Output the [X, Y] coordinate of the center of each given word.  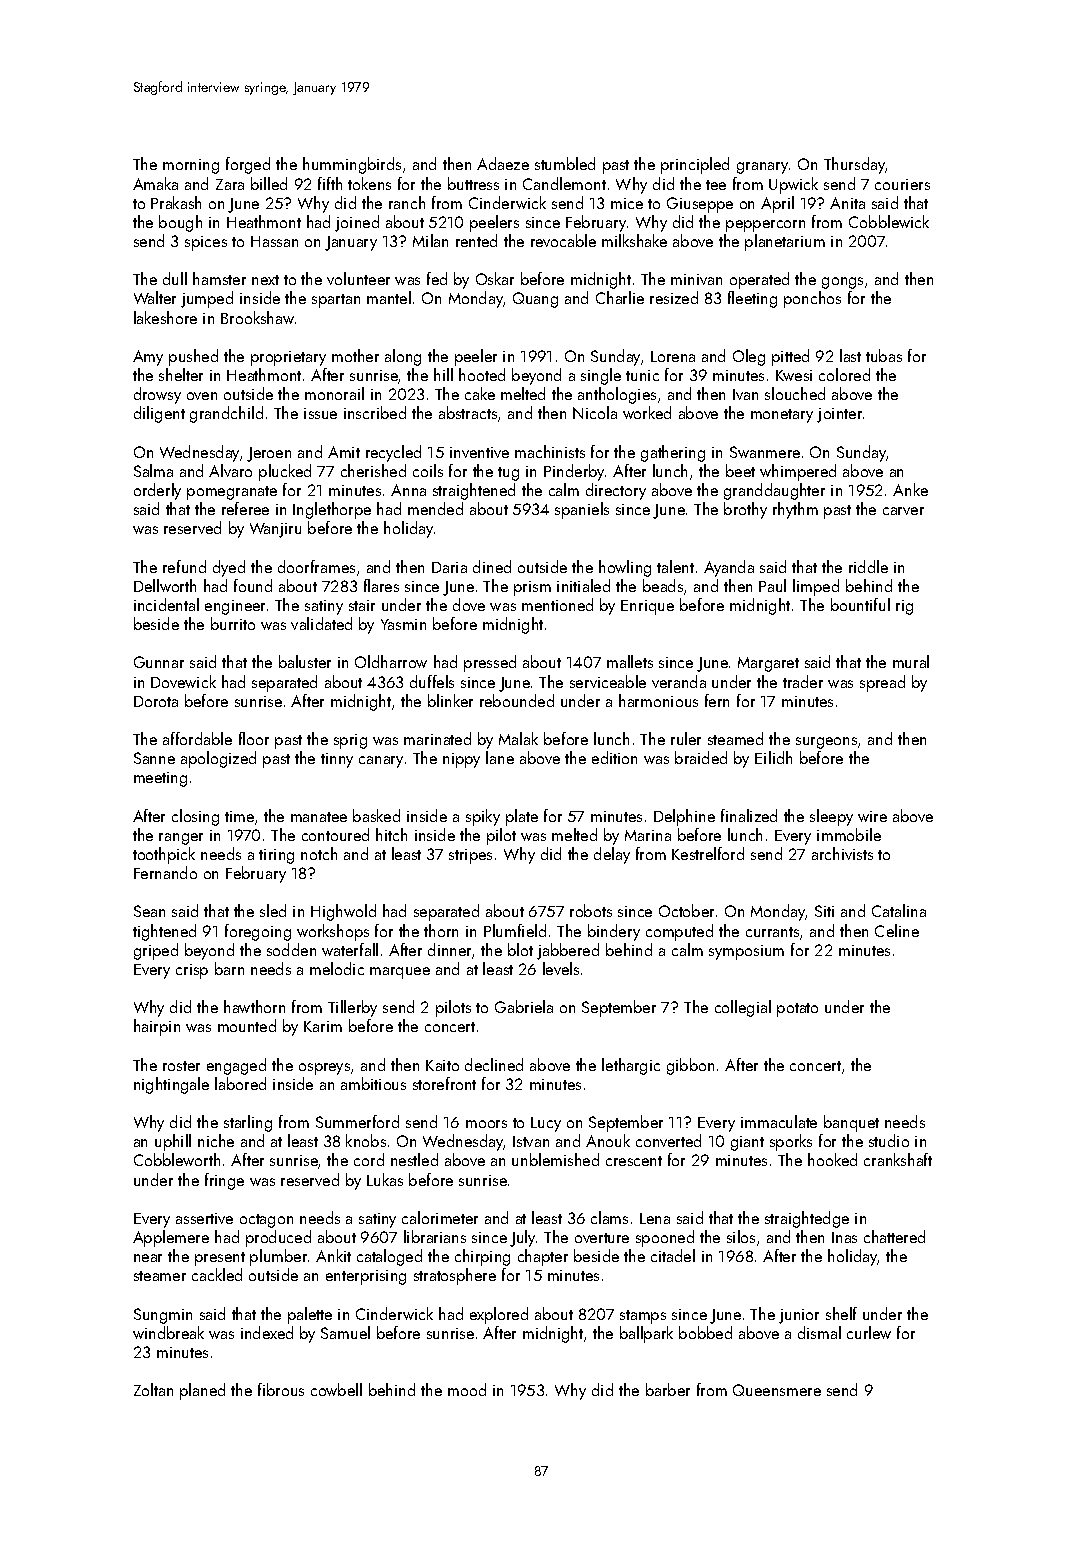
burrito [233, 623]
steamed [735, 738]
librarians [435, 1236]
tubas [884, 355]
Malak [518, 738]
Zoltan [153, 1389]
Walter [155, 297]
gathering [673, 453]
